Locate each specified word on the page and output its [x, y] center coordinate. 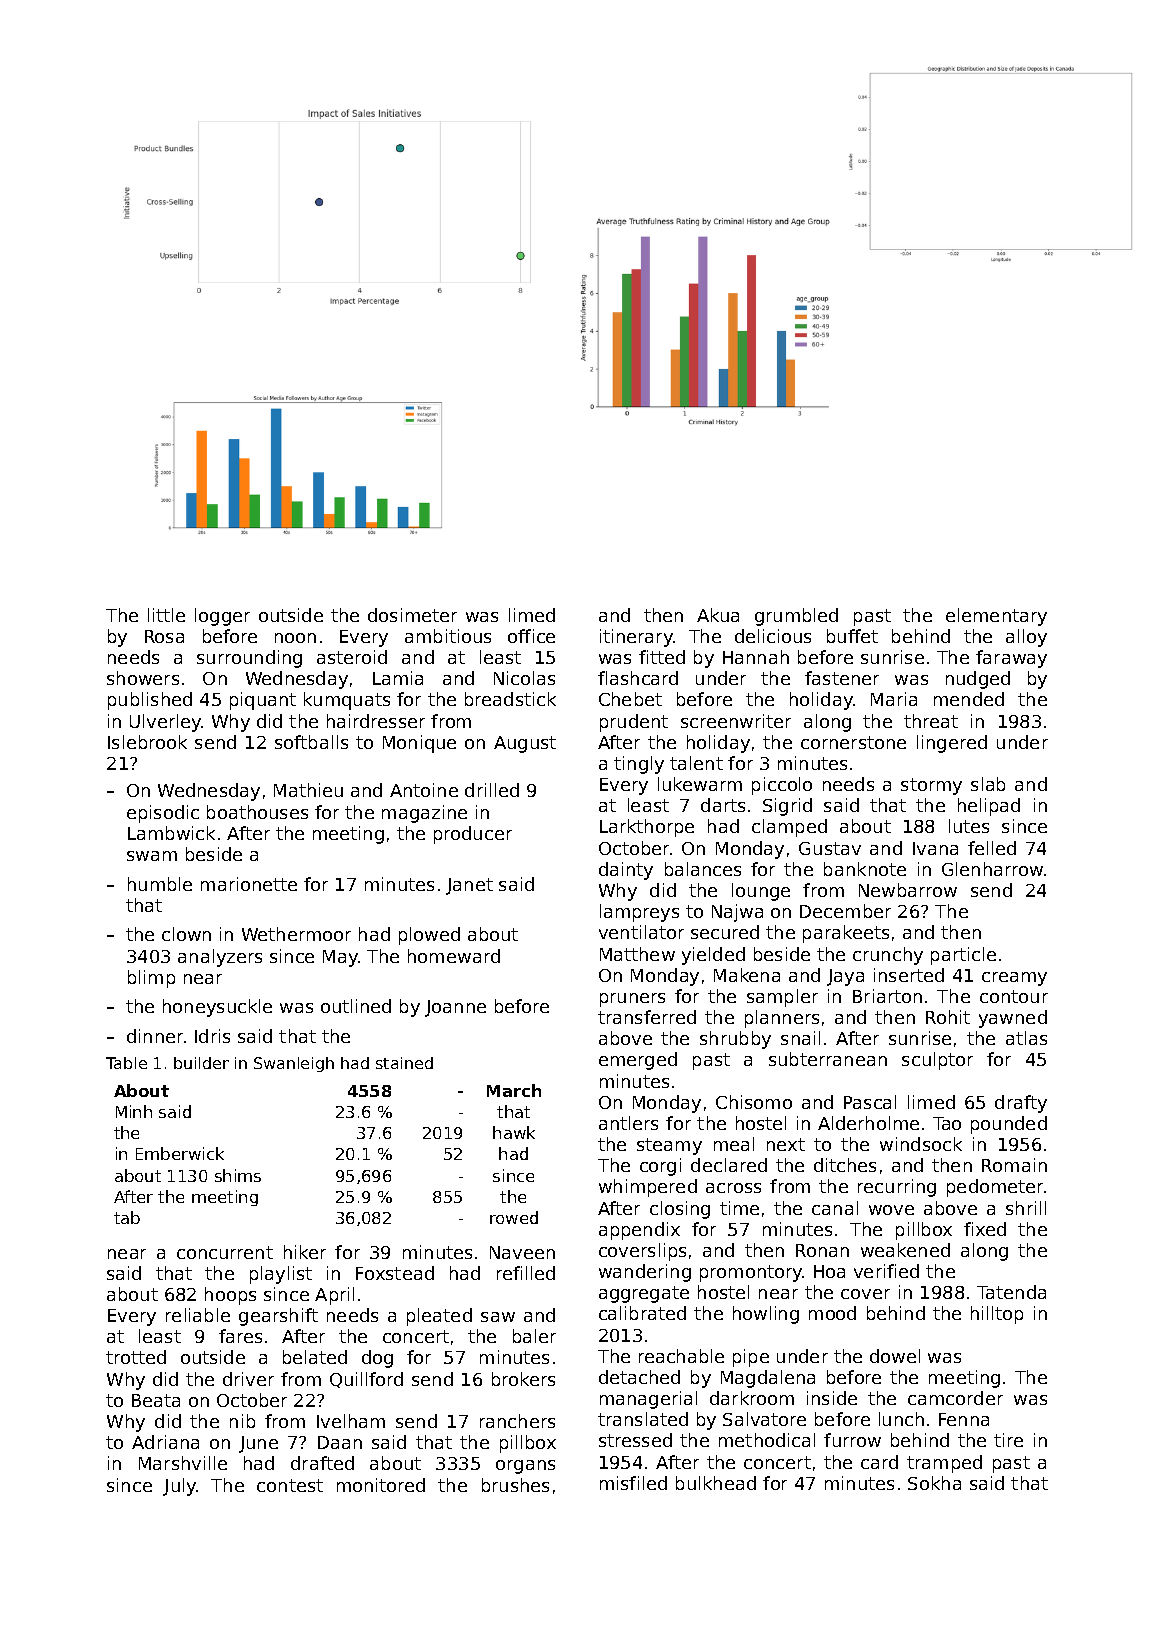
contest [290, 1485]
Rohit [948, 1017]
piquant [263, 701]
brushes [515, 1485]
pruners [632, 1000]
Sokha [934, 1483]
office [531, 636]
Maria [894, 699]
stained [404, 1063]
